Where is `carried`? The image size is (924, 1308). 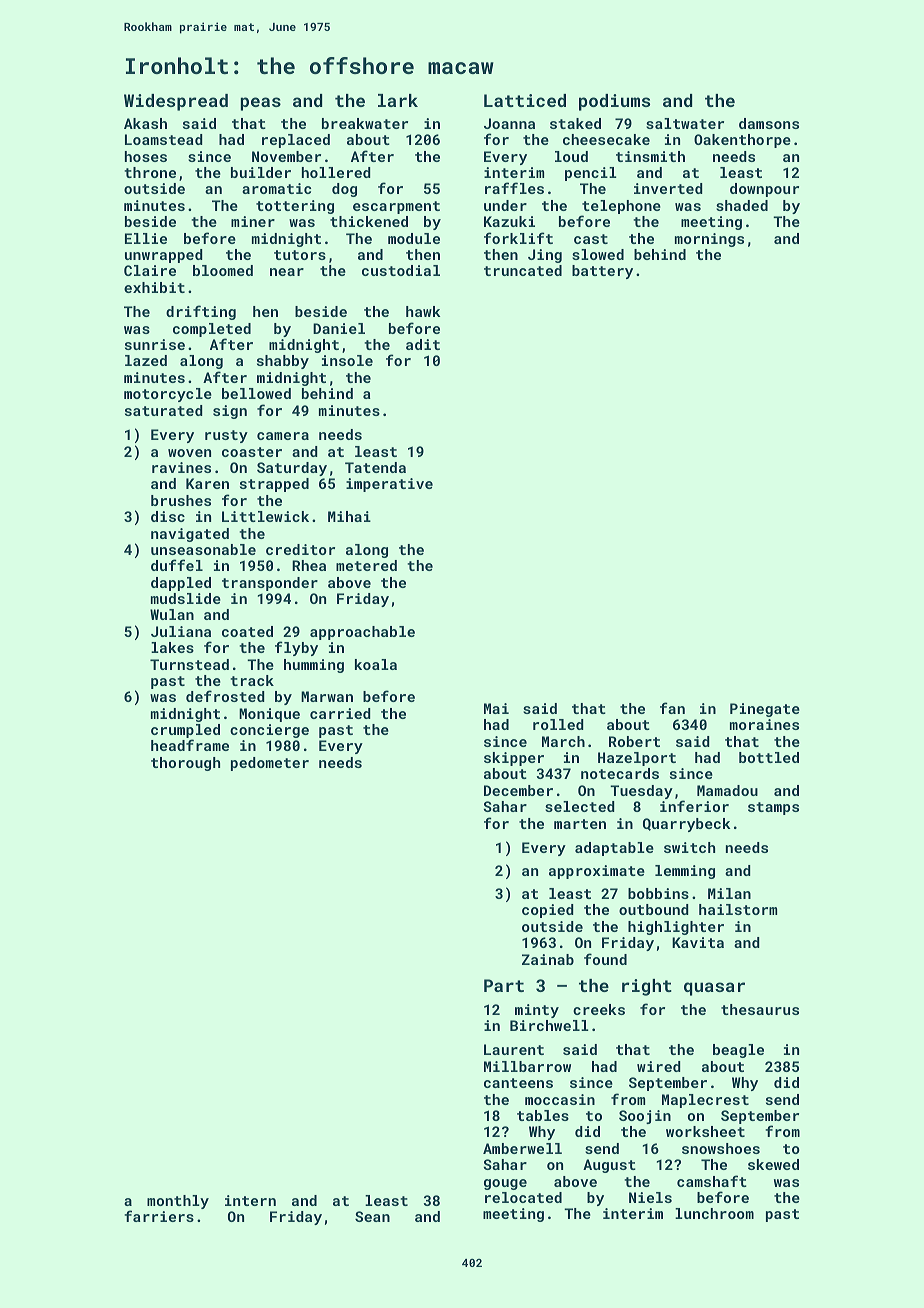
carried is located at coordinates (340, 713).
